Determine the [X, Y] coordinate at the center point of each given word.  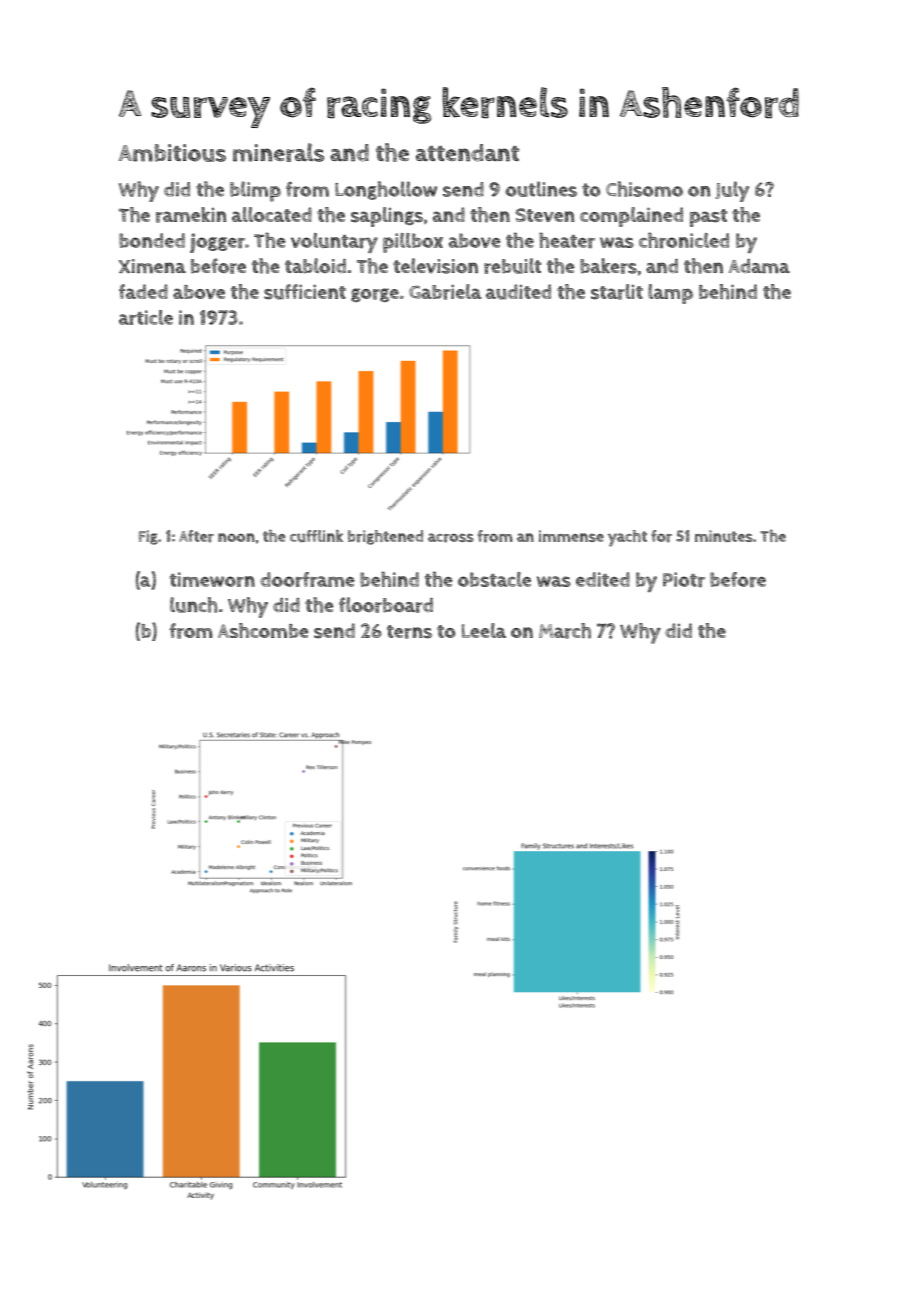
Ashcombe [263, 630]
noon [236, 537]
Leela [484, 630]
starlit [617, 292]
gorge [375, 295]
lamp [670, 294]
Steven [544, 215]
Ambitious [172, 153]
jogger [217, 243]
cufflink [316, 536]
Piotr [684, 579]
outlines [541, 189]
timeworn [212, 579]
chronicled [684, 240]
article [146, 317]
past [708, 218]
